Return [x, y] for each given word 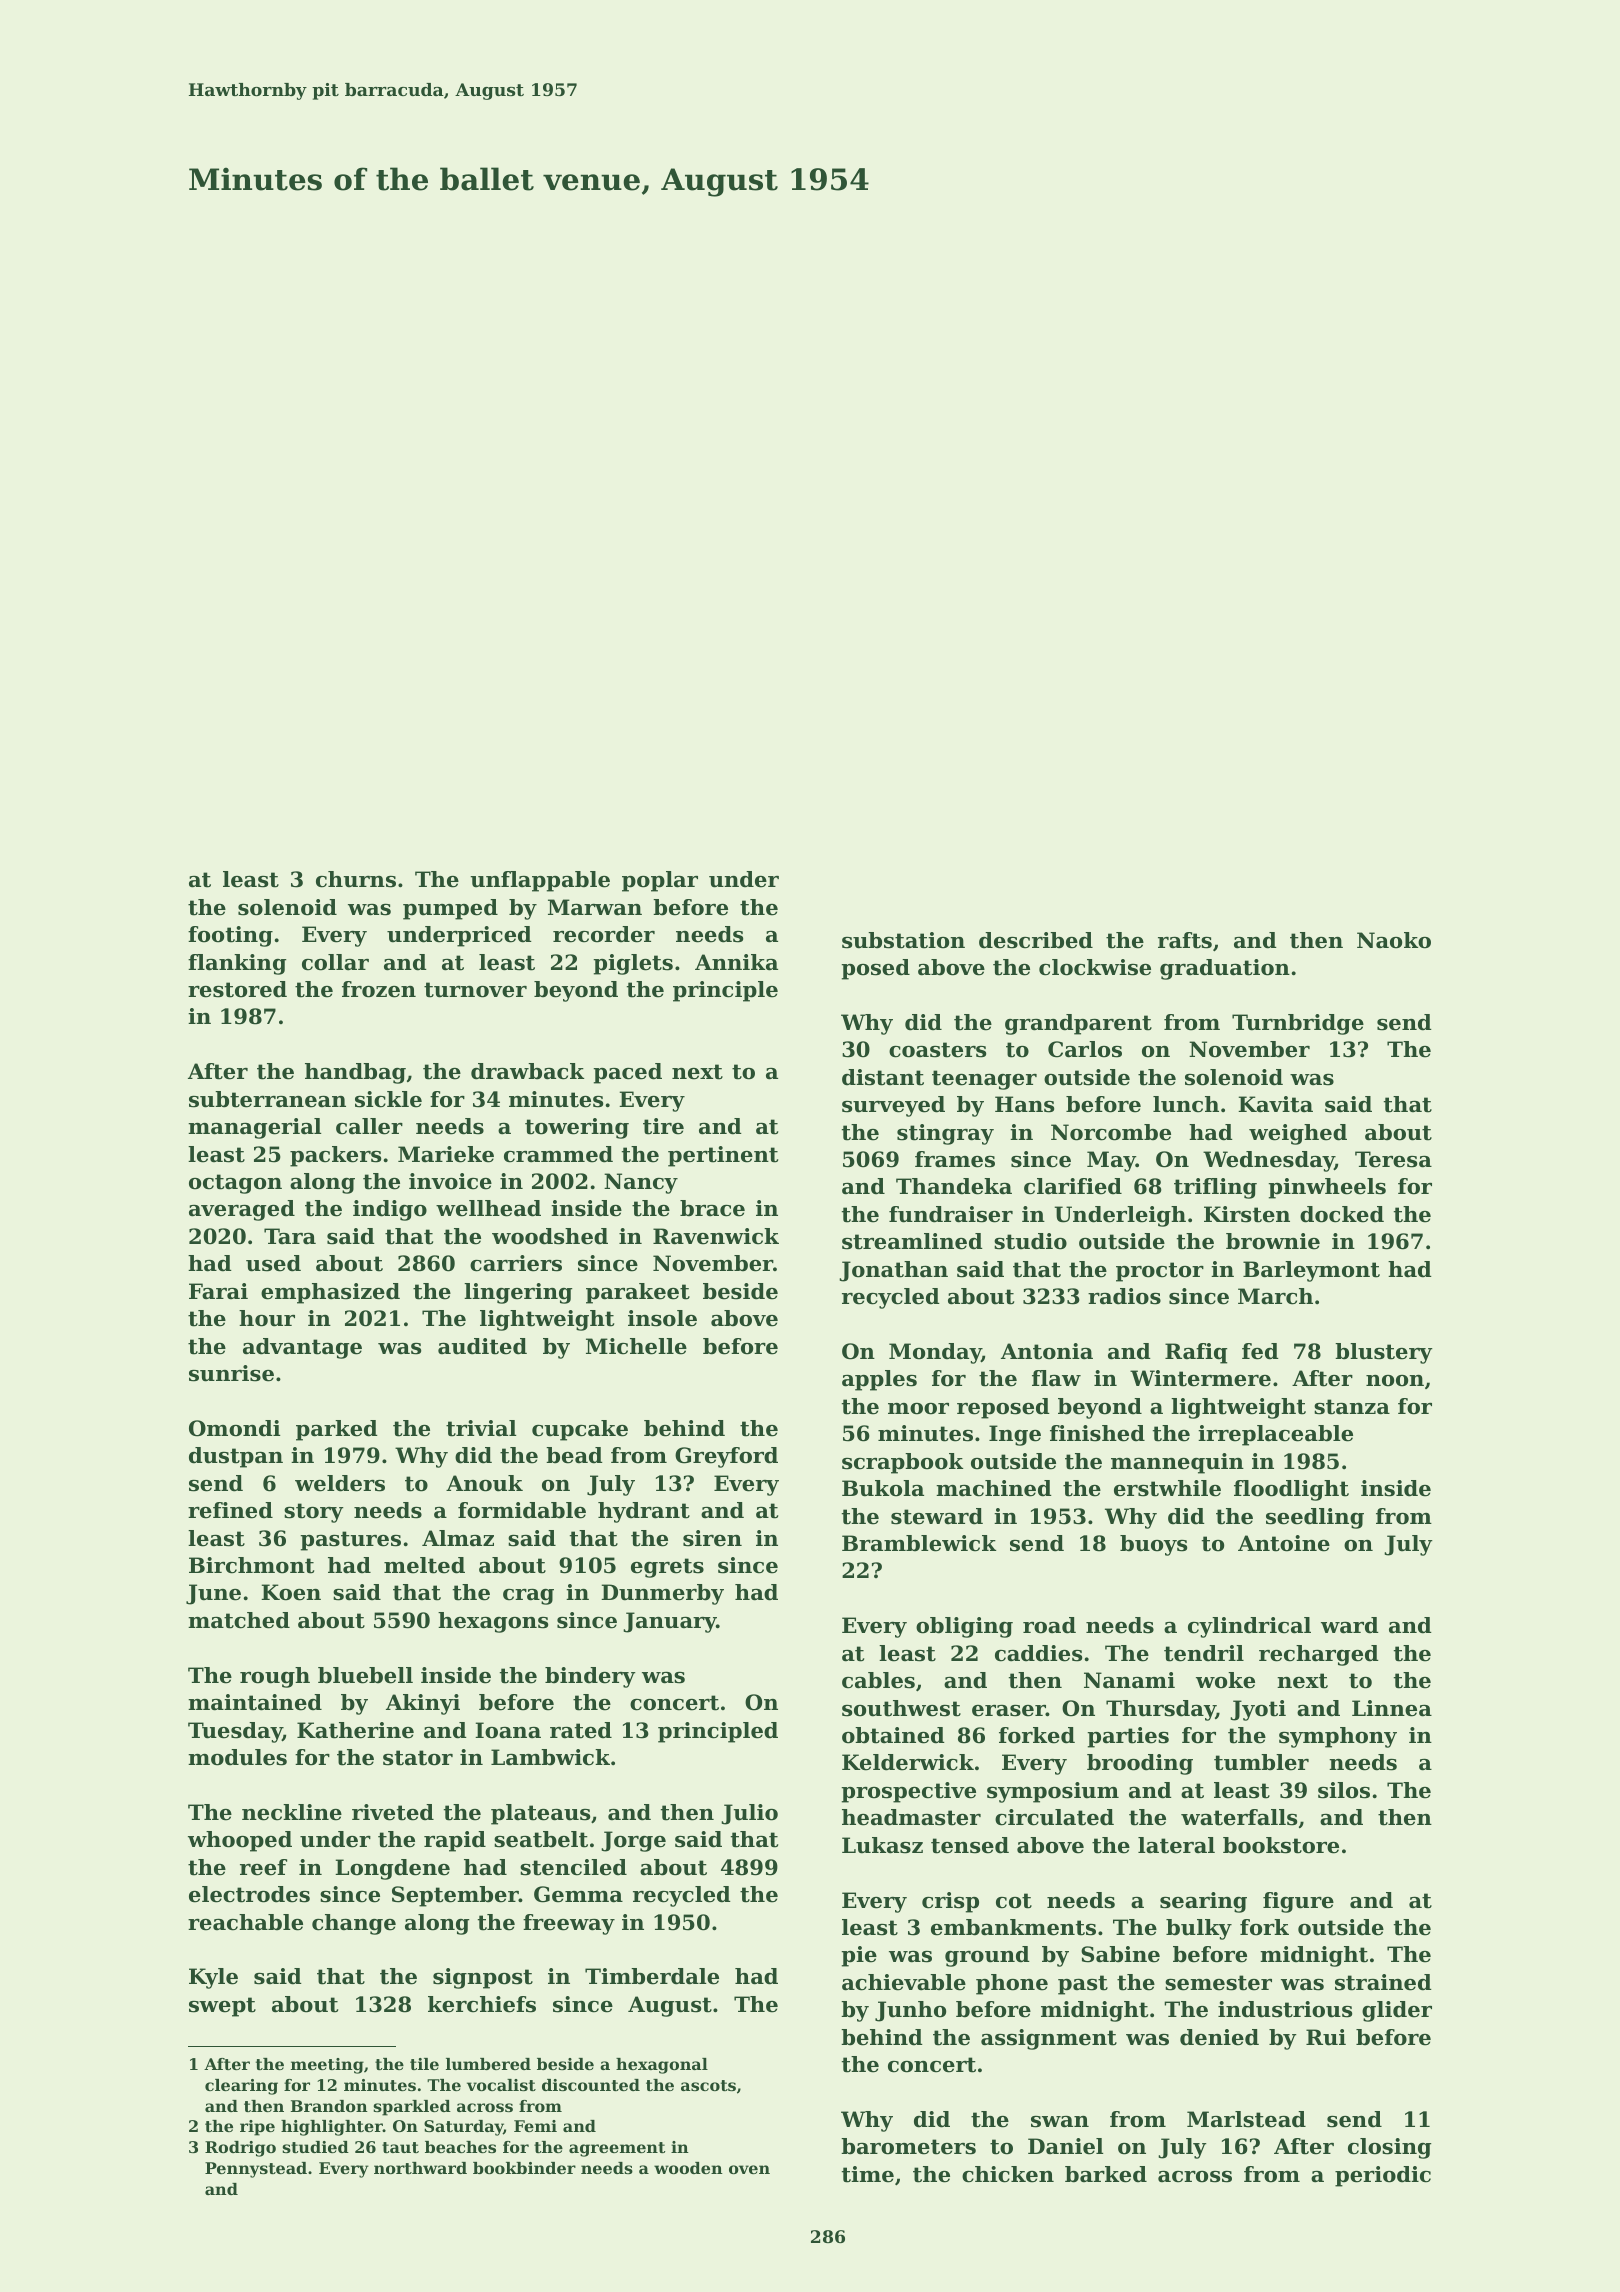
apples [879, 1380]
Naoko [1394, 940]
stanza [1352, 1407]
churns [356, 879]
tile [424, 2064]
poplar [660, 881]
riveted [393, 1812]
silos [1344, 1790]
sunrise [231, 1373]
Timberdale [652, 1976]
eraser [1009, 1711]
